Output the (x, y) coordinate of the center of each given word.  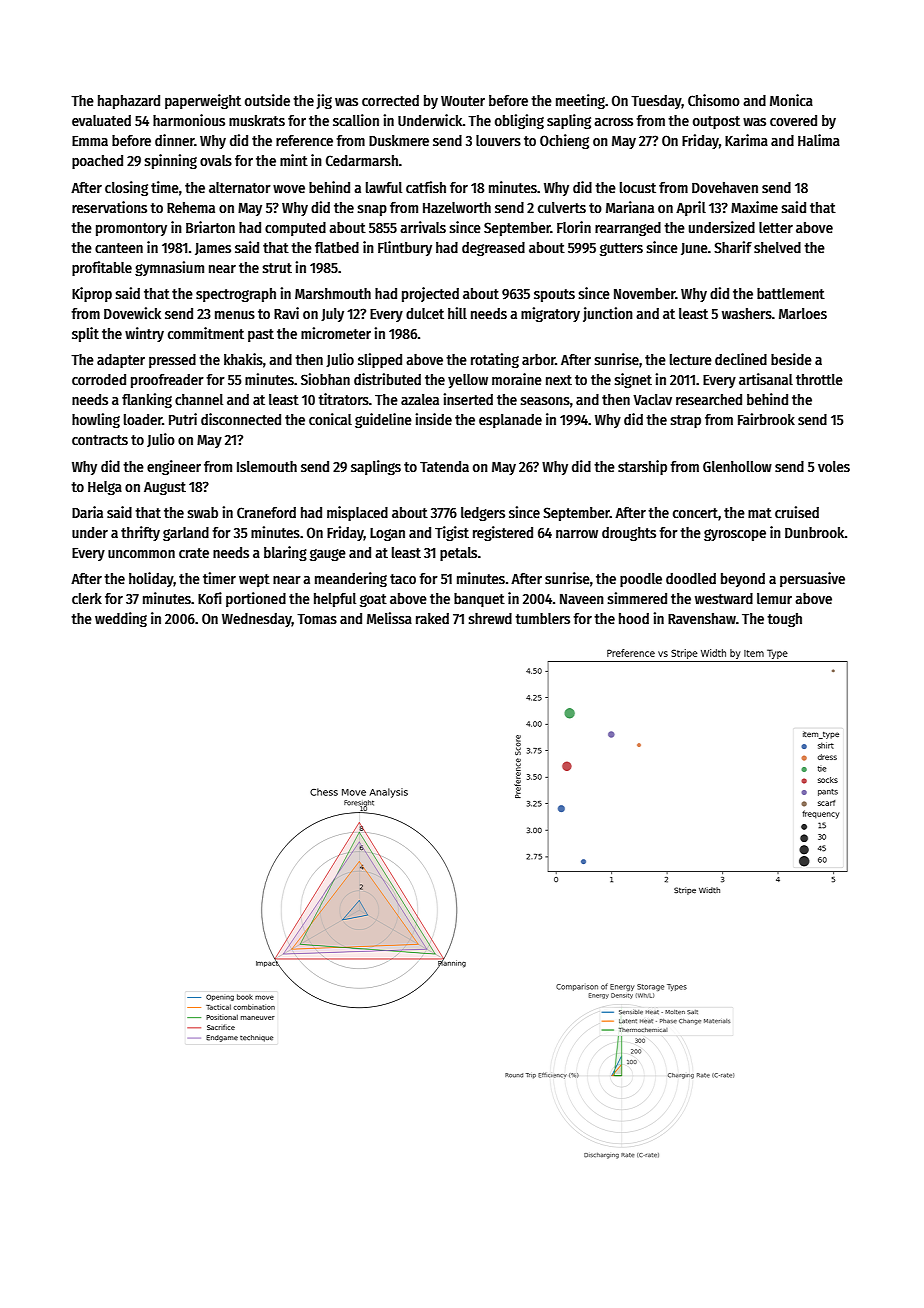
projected (430, 294)
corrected (390, 100)
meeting (580, 101)
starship (642, 467)
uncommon (141, 554)
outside (267, 100)
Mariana (630, 207)
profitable (102, 268)
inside (433, 419)
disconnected (241, 419)
